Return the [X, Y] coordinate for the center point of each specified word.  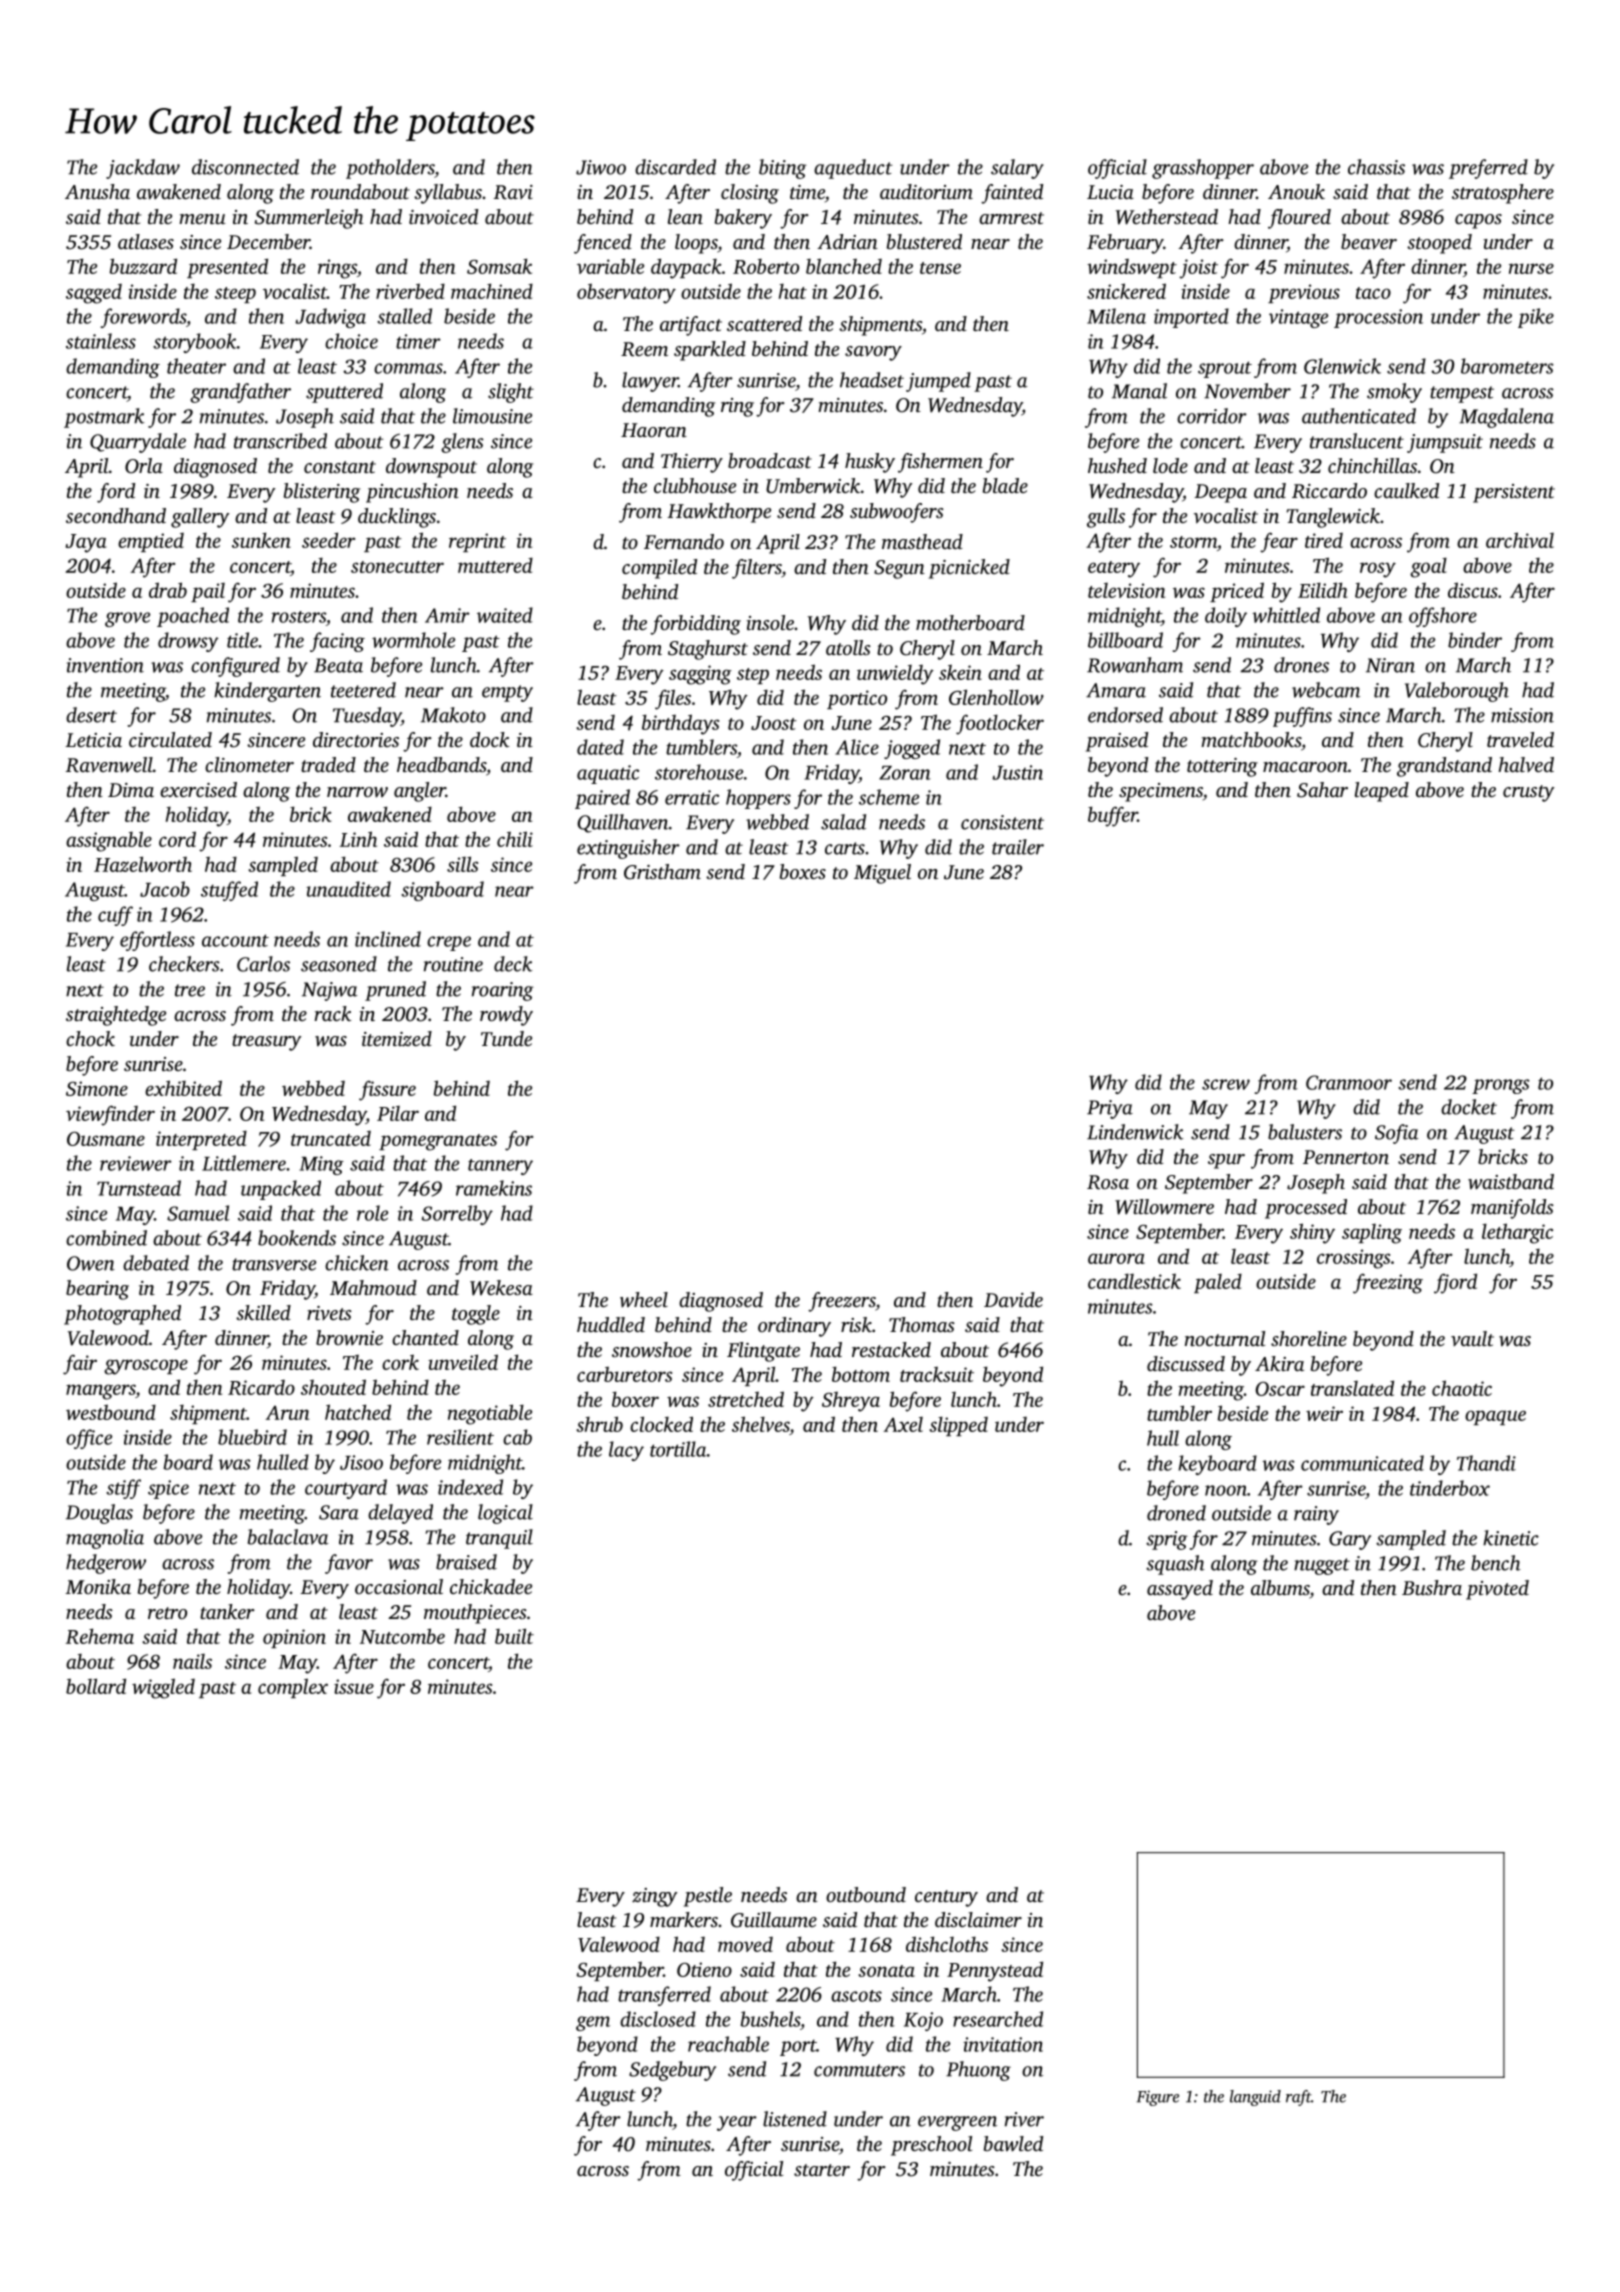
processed [1306, 1209]
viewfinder [110, 1115]
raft [1298, 2098]
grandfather [240, 393]
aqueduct [853, 169]
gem [593, 2023]
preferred [1488, 169]
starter [822, 2170]
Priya [1110, 1109]
